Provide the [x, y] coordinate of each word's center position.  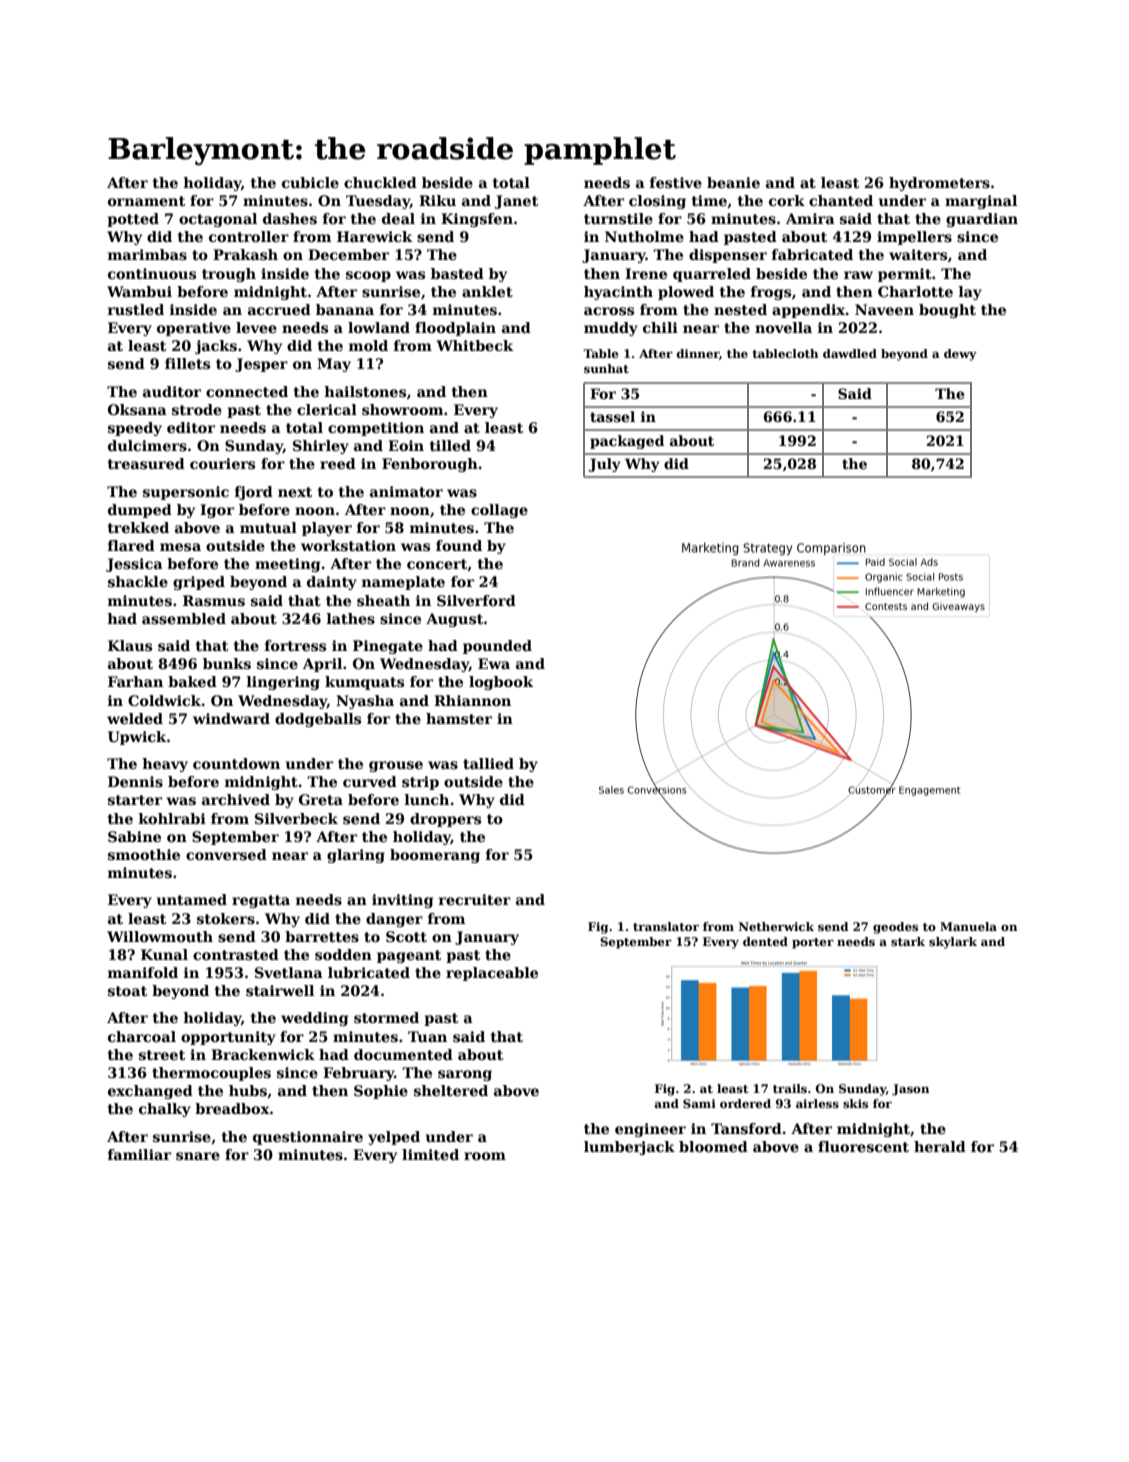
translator [666, 926]
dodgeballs [318, 720]
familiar [139, 1154]
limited [430, 1154]
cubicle [310, 182]
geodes [895, 928]
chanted [841, 200]
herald [940, 1146]
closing [657, 202]
